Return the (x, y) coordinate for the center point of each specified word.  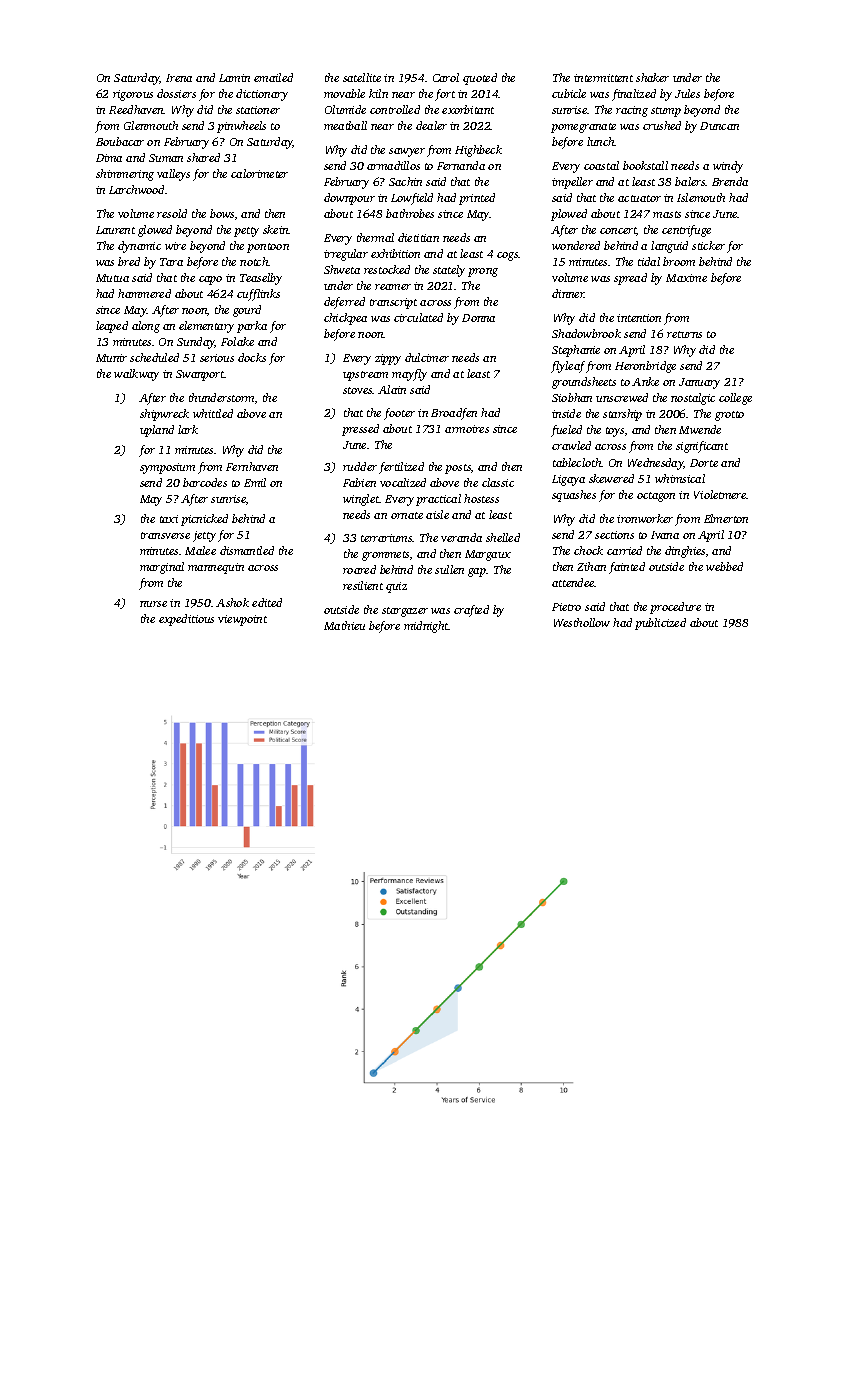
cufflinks (258, 295)
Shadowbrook (586, 333)
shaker (652, 77)
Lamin (234, 78)
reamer (393, 287)
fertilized (401, 468)
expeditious (186, 620)
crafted (471, 611)
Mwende (700, 429)
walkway (136, 375)
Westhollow (582, 622)
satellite (362, 77)
